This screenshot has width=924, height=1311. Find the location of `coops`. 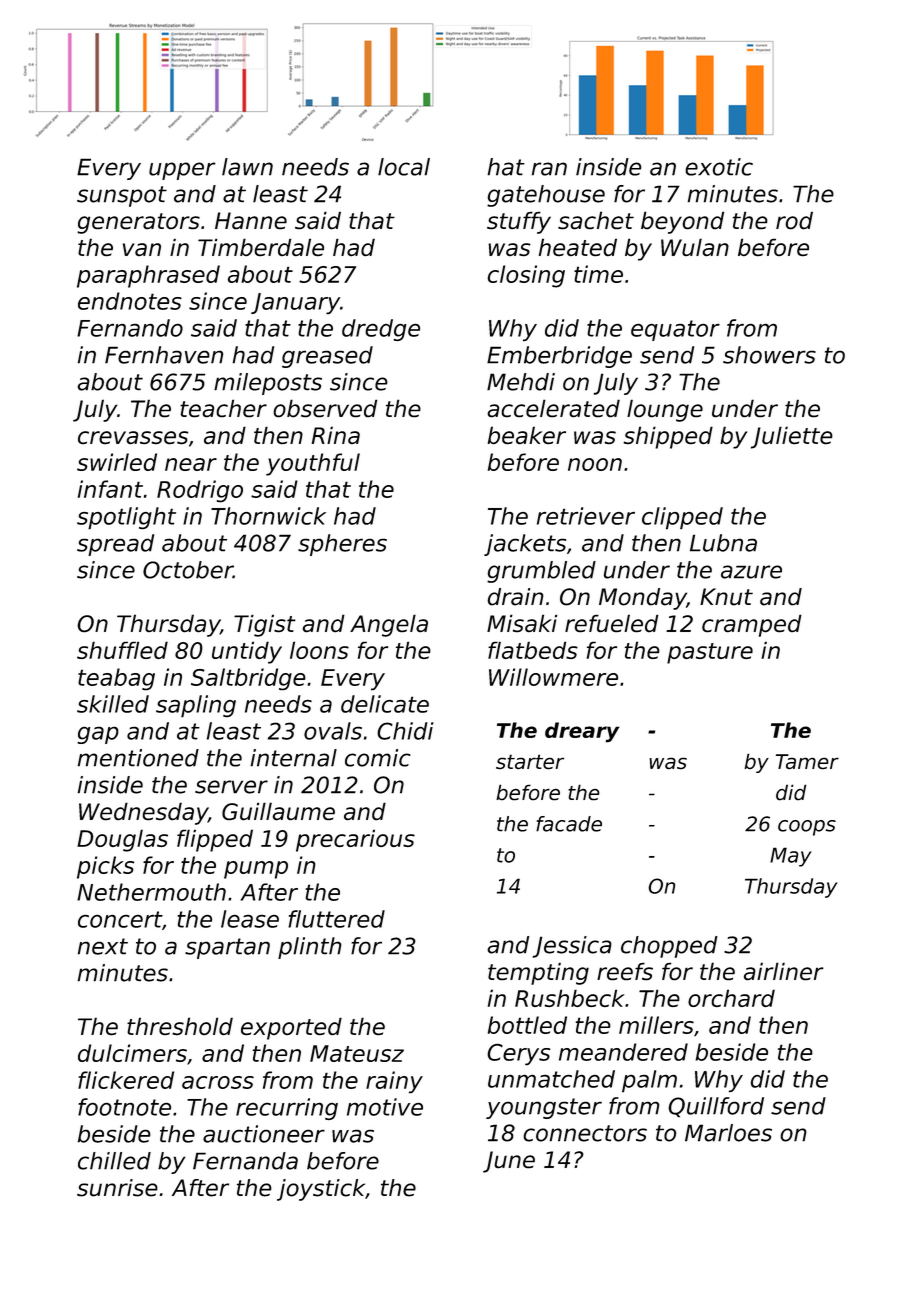

coops is located at coordinates (807, 828).
